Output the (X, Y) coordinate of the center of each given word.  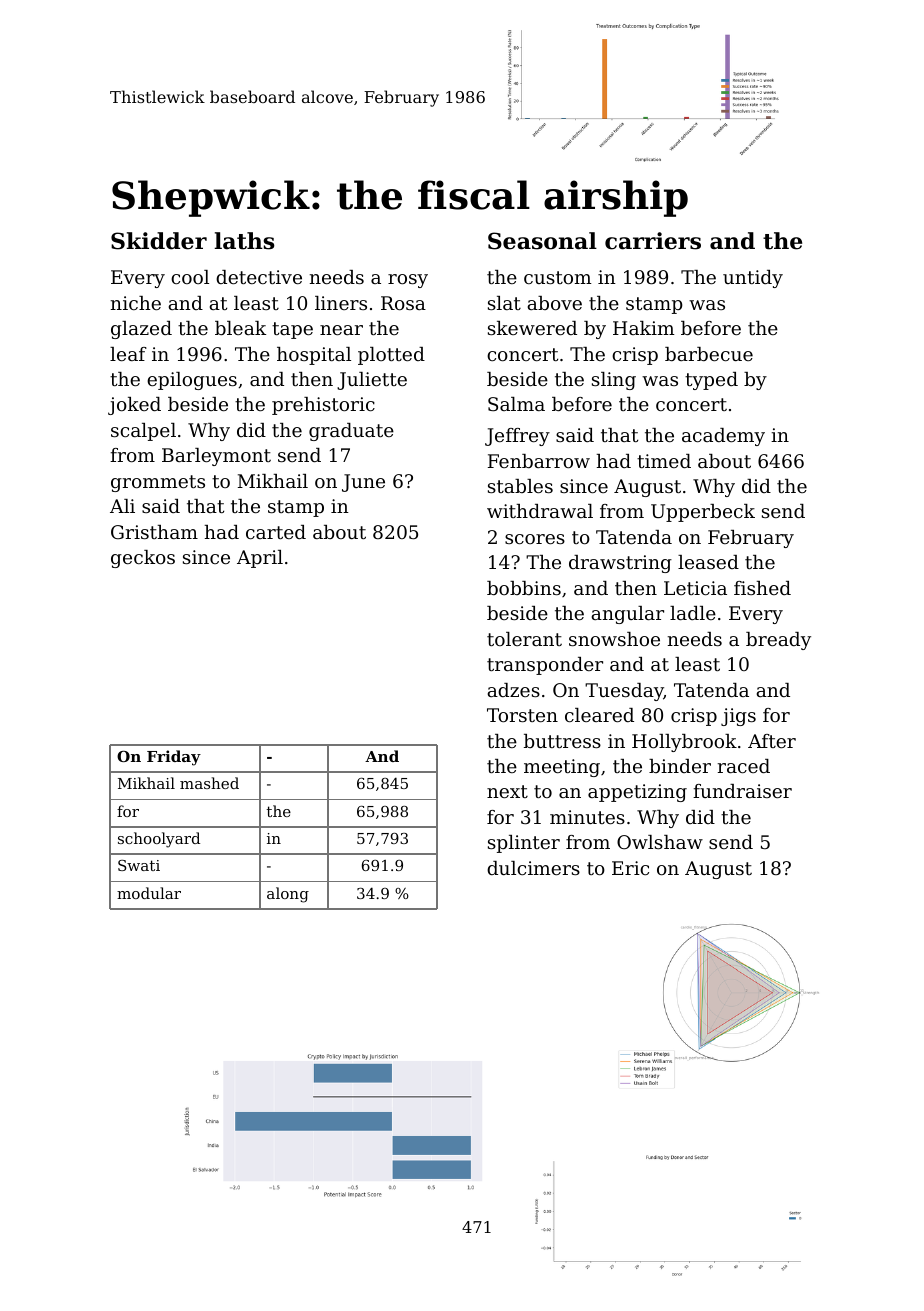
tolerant (524, 639)
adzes (514, 690)
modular (149, 893)
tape (292, 330)
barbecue (709, 354)
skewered (532, 328)
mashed (209, 783)
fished (762, 588)
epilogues (192, 381)
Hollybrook (684, 743)
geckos (143, 559)
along (288, 895)
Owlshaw (660, 842)
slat (504, 303)
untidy (753, 279)
